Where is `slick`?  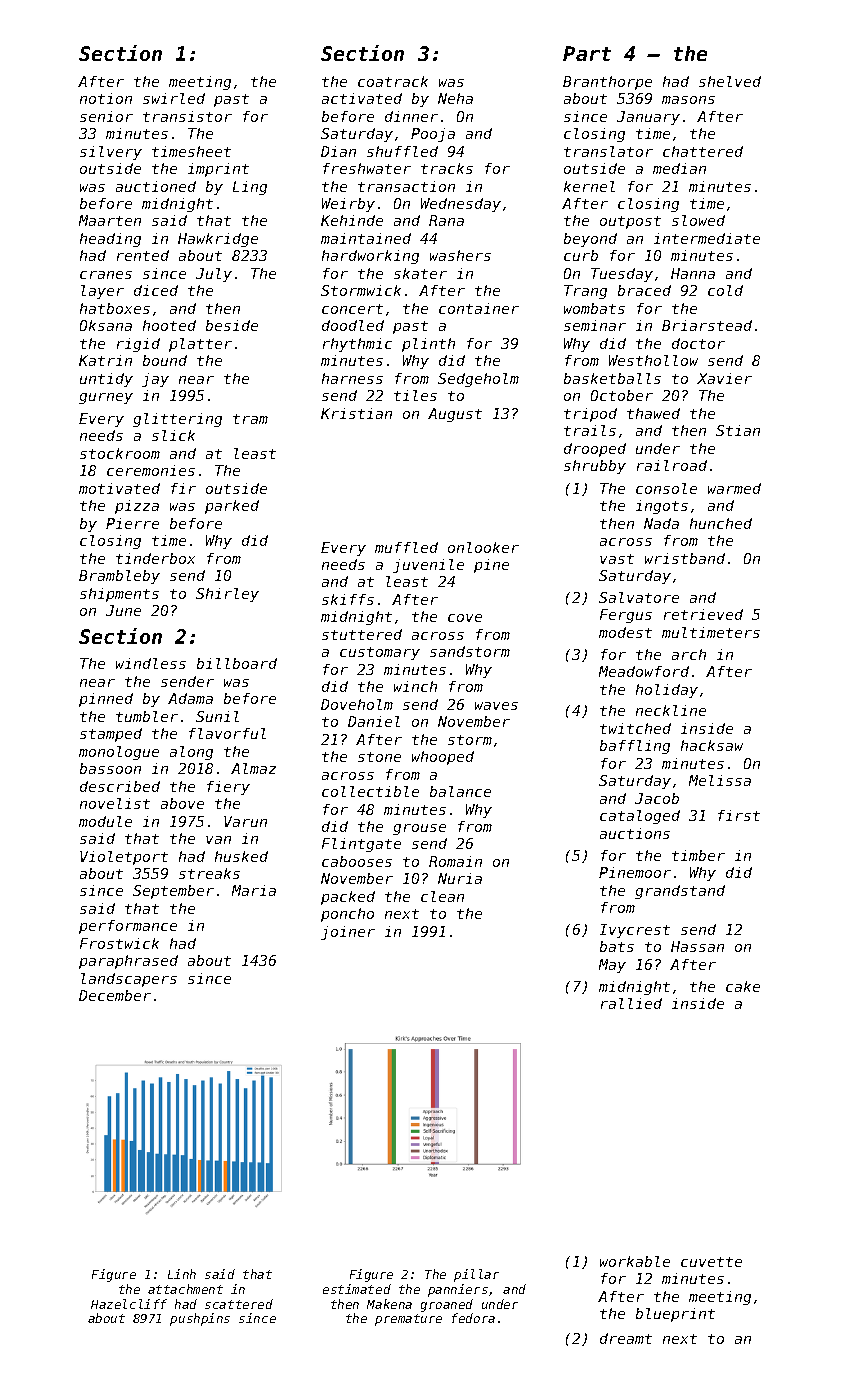 slick is located at coordinates (173, 435).
